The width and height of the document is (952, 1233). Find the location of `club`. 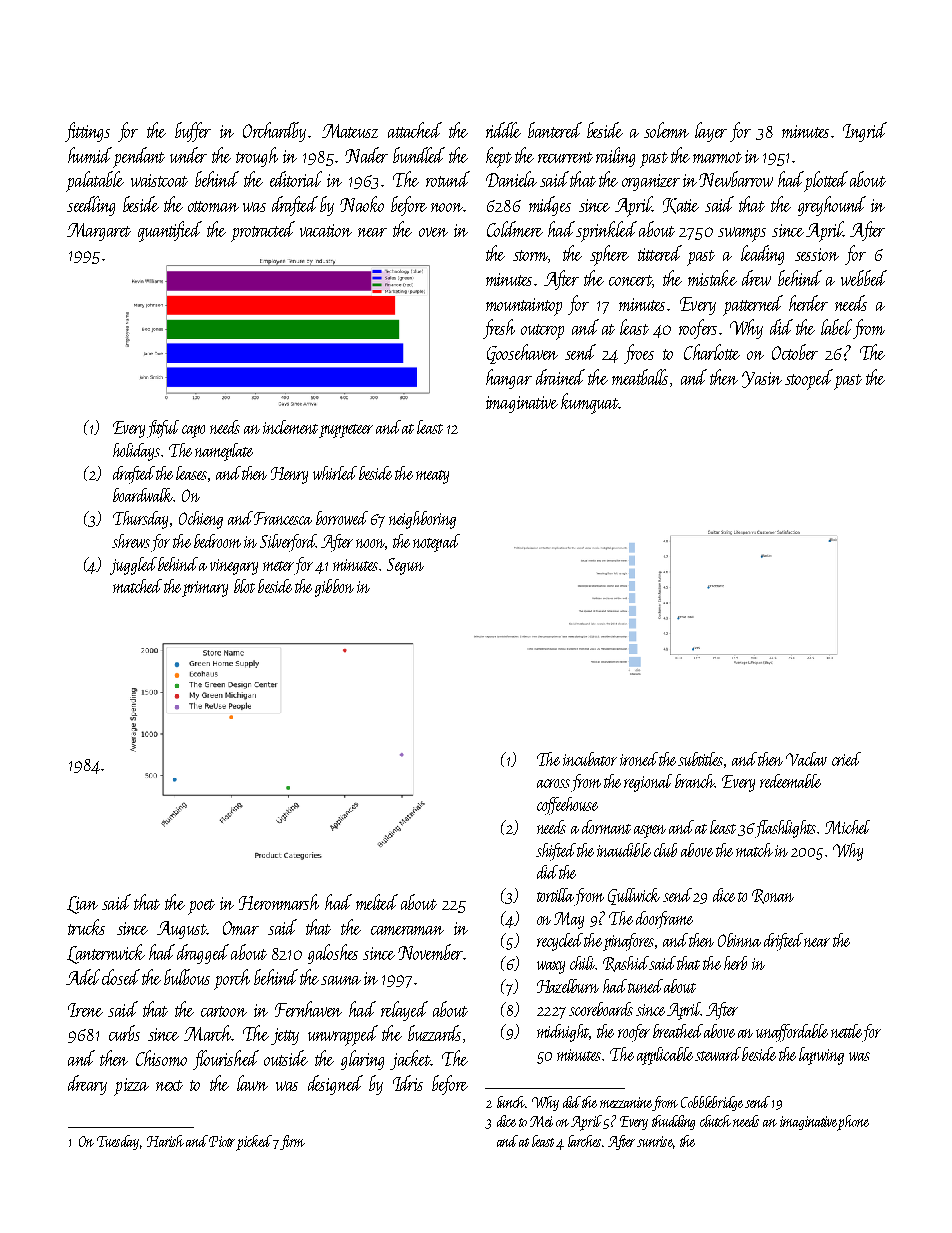

club is located at coordinates (665, 850).
